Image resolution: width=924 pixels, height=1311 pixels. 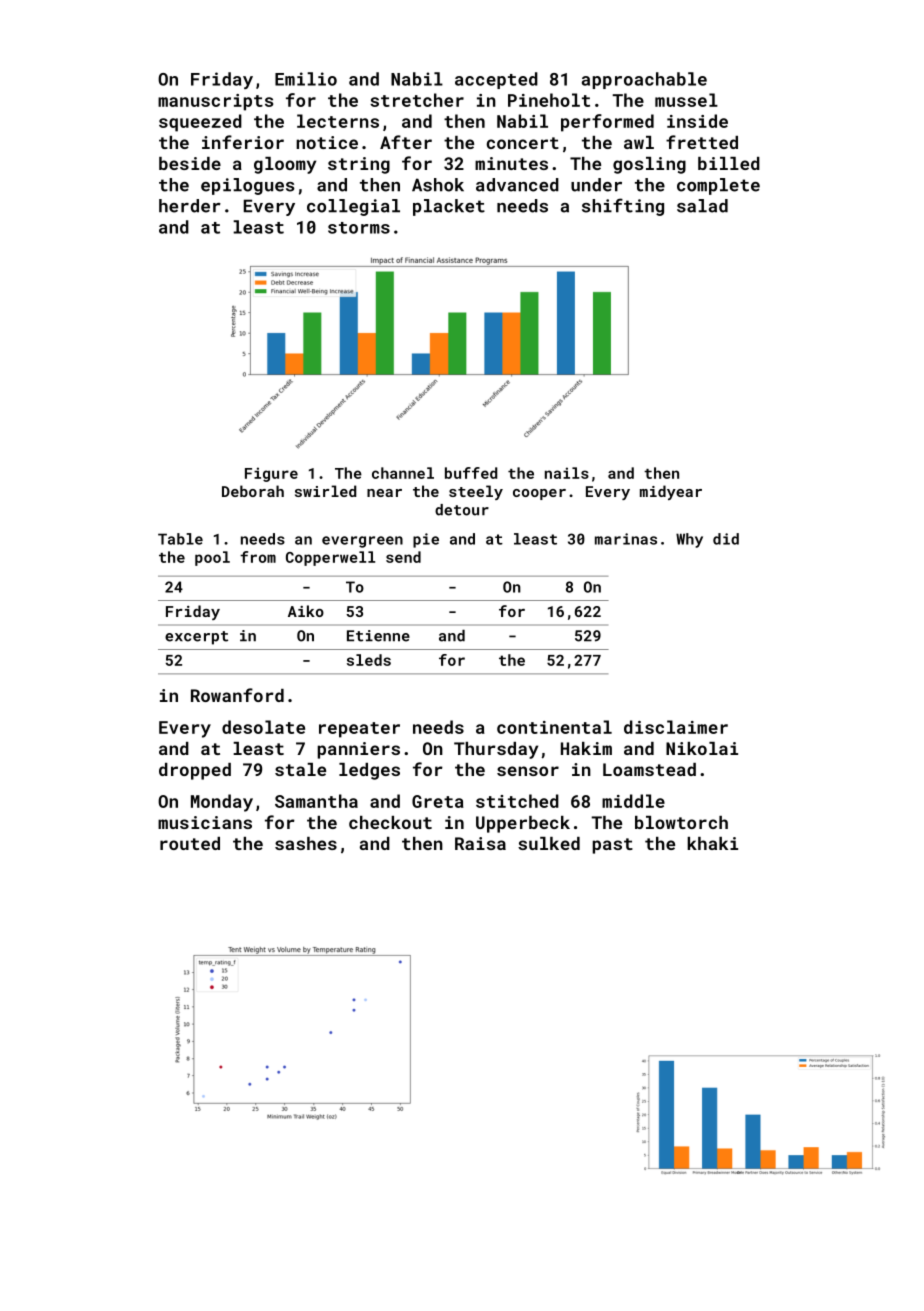 I want to click on marinas, so click(x=626, y=539).
